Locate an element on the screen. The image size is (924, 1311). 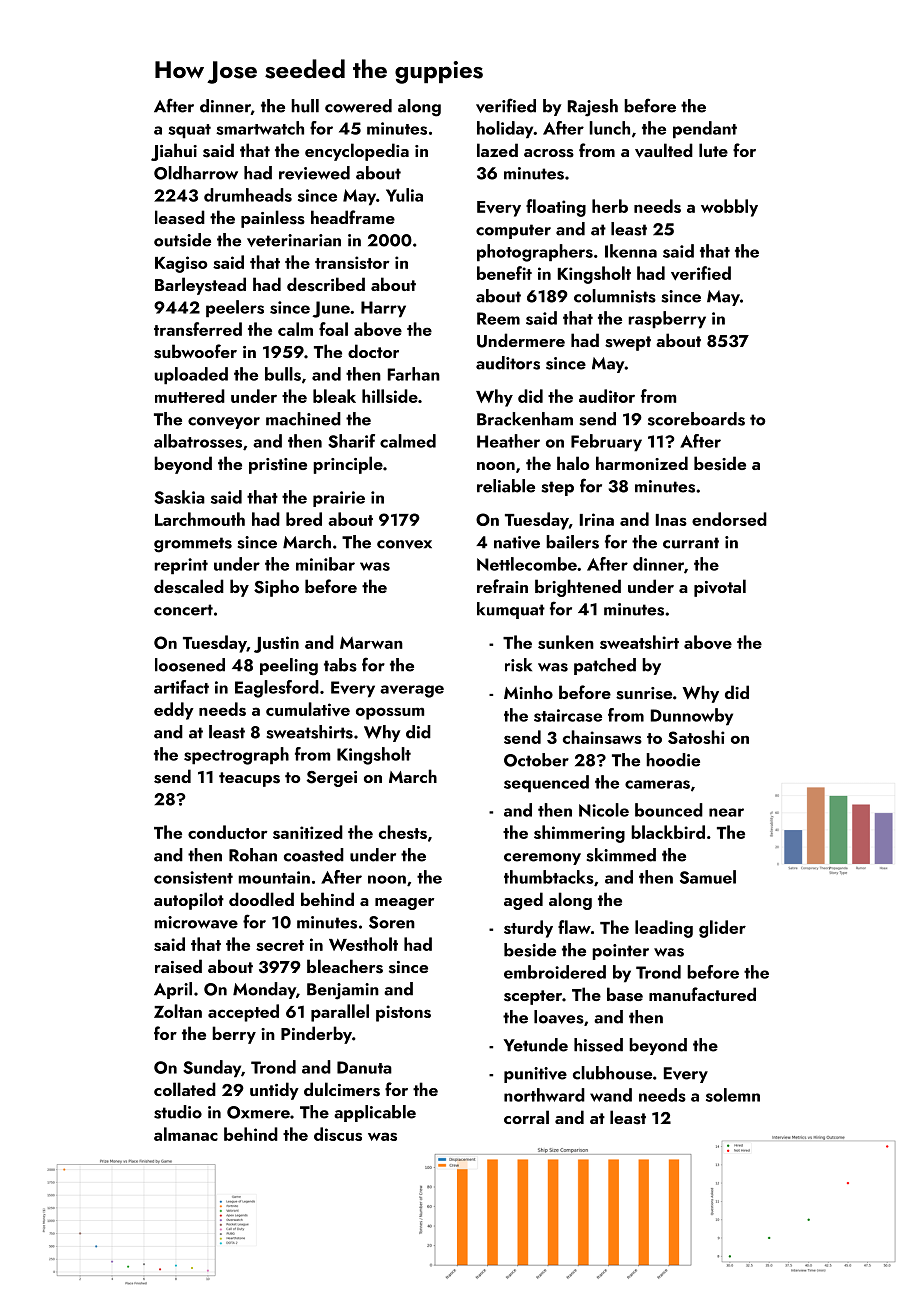
solemn is located at coordinates (733, 1095).
